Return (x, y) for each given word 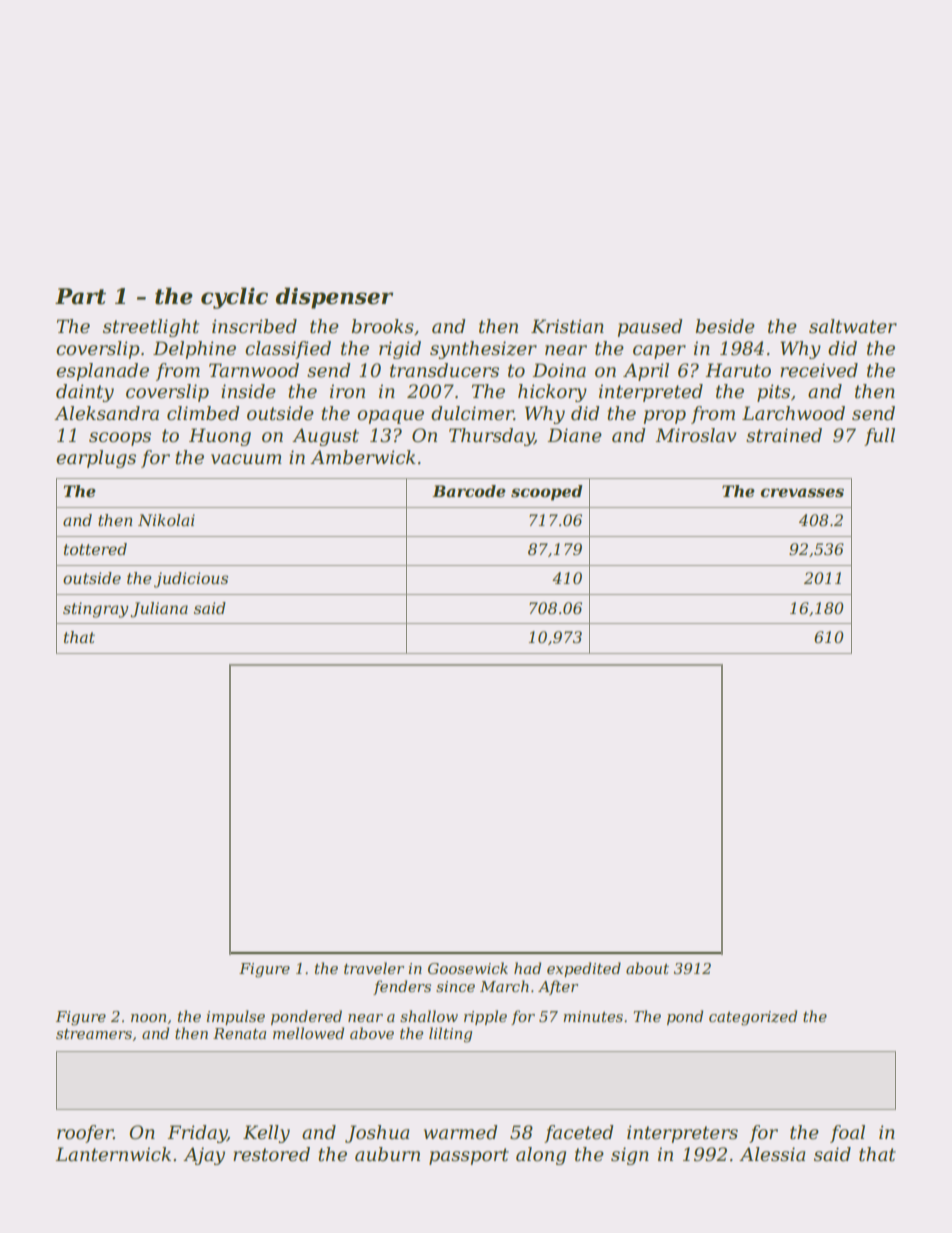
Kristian (567, 326)
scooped (547, 493)
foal (847, 1134)
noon (148, 1018)
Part (80, 296)
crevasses (802, 492)
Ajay (204, 1156)
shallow (429, 1016)
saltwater (853, 326)
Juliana (159, 610)
